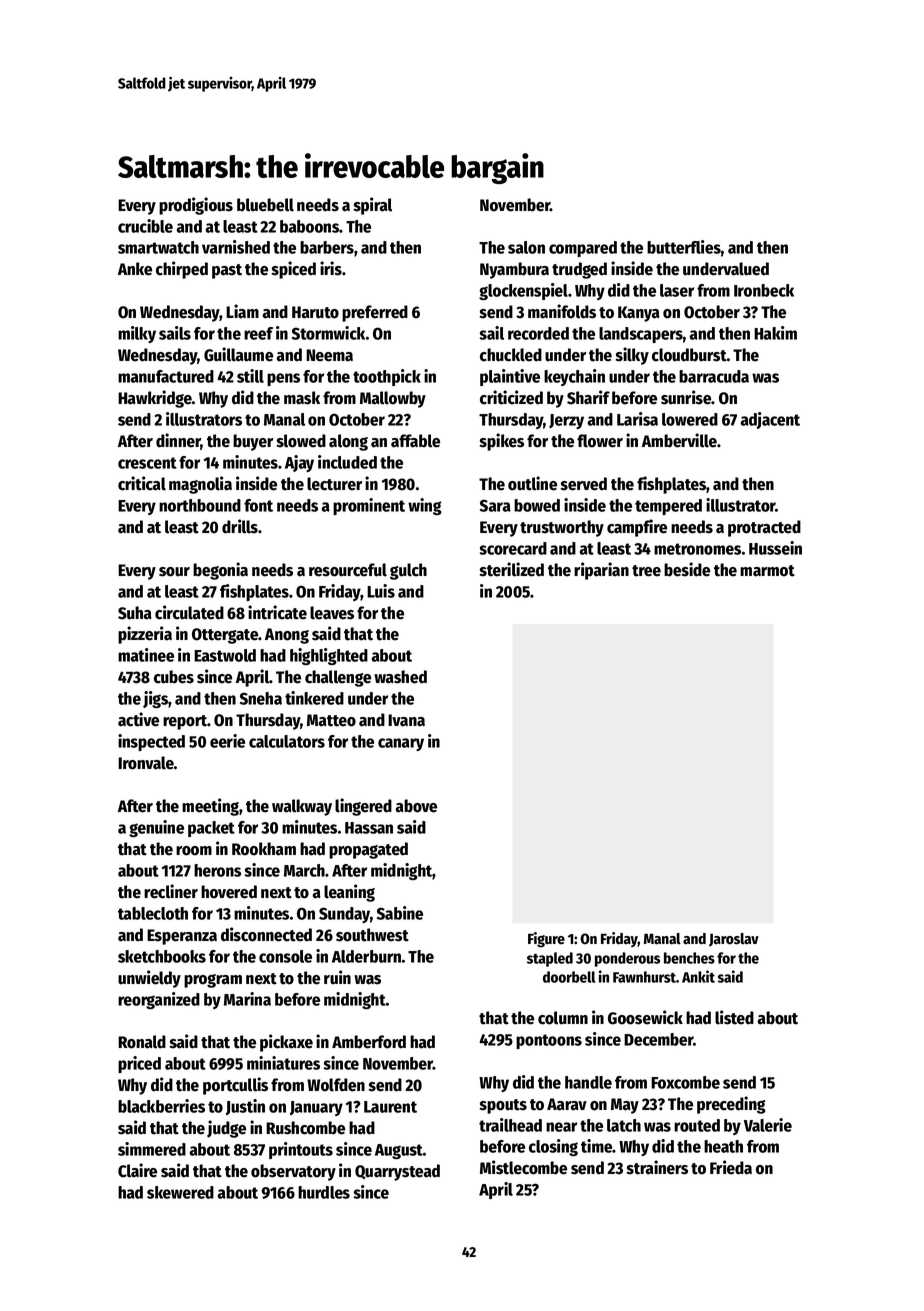 This screenshot has height=1311, width=924. What do you see at coordinates (768, 1125) in the screenshot?
I see `Valerie` at bounding box center [768, 1125].
